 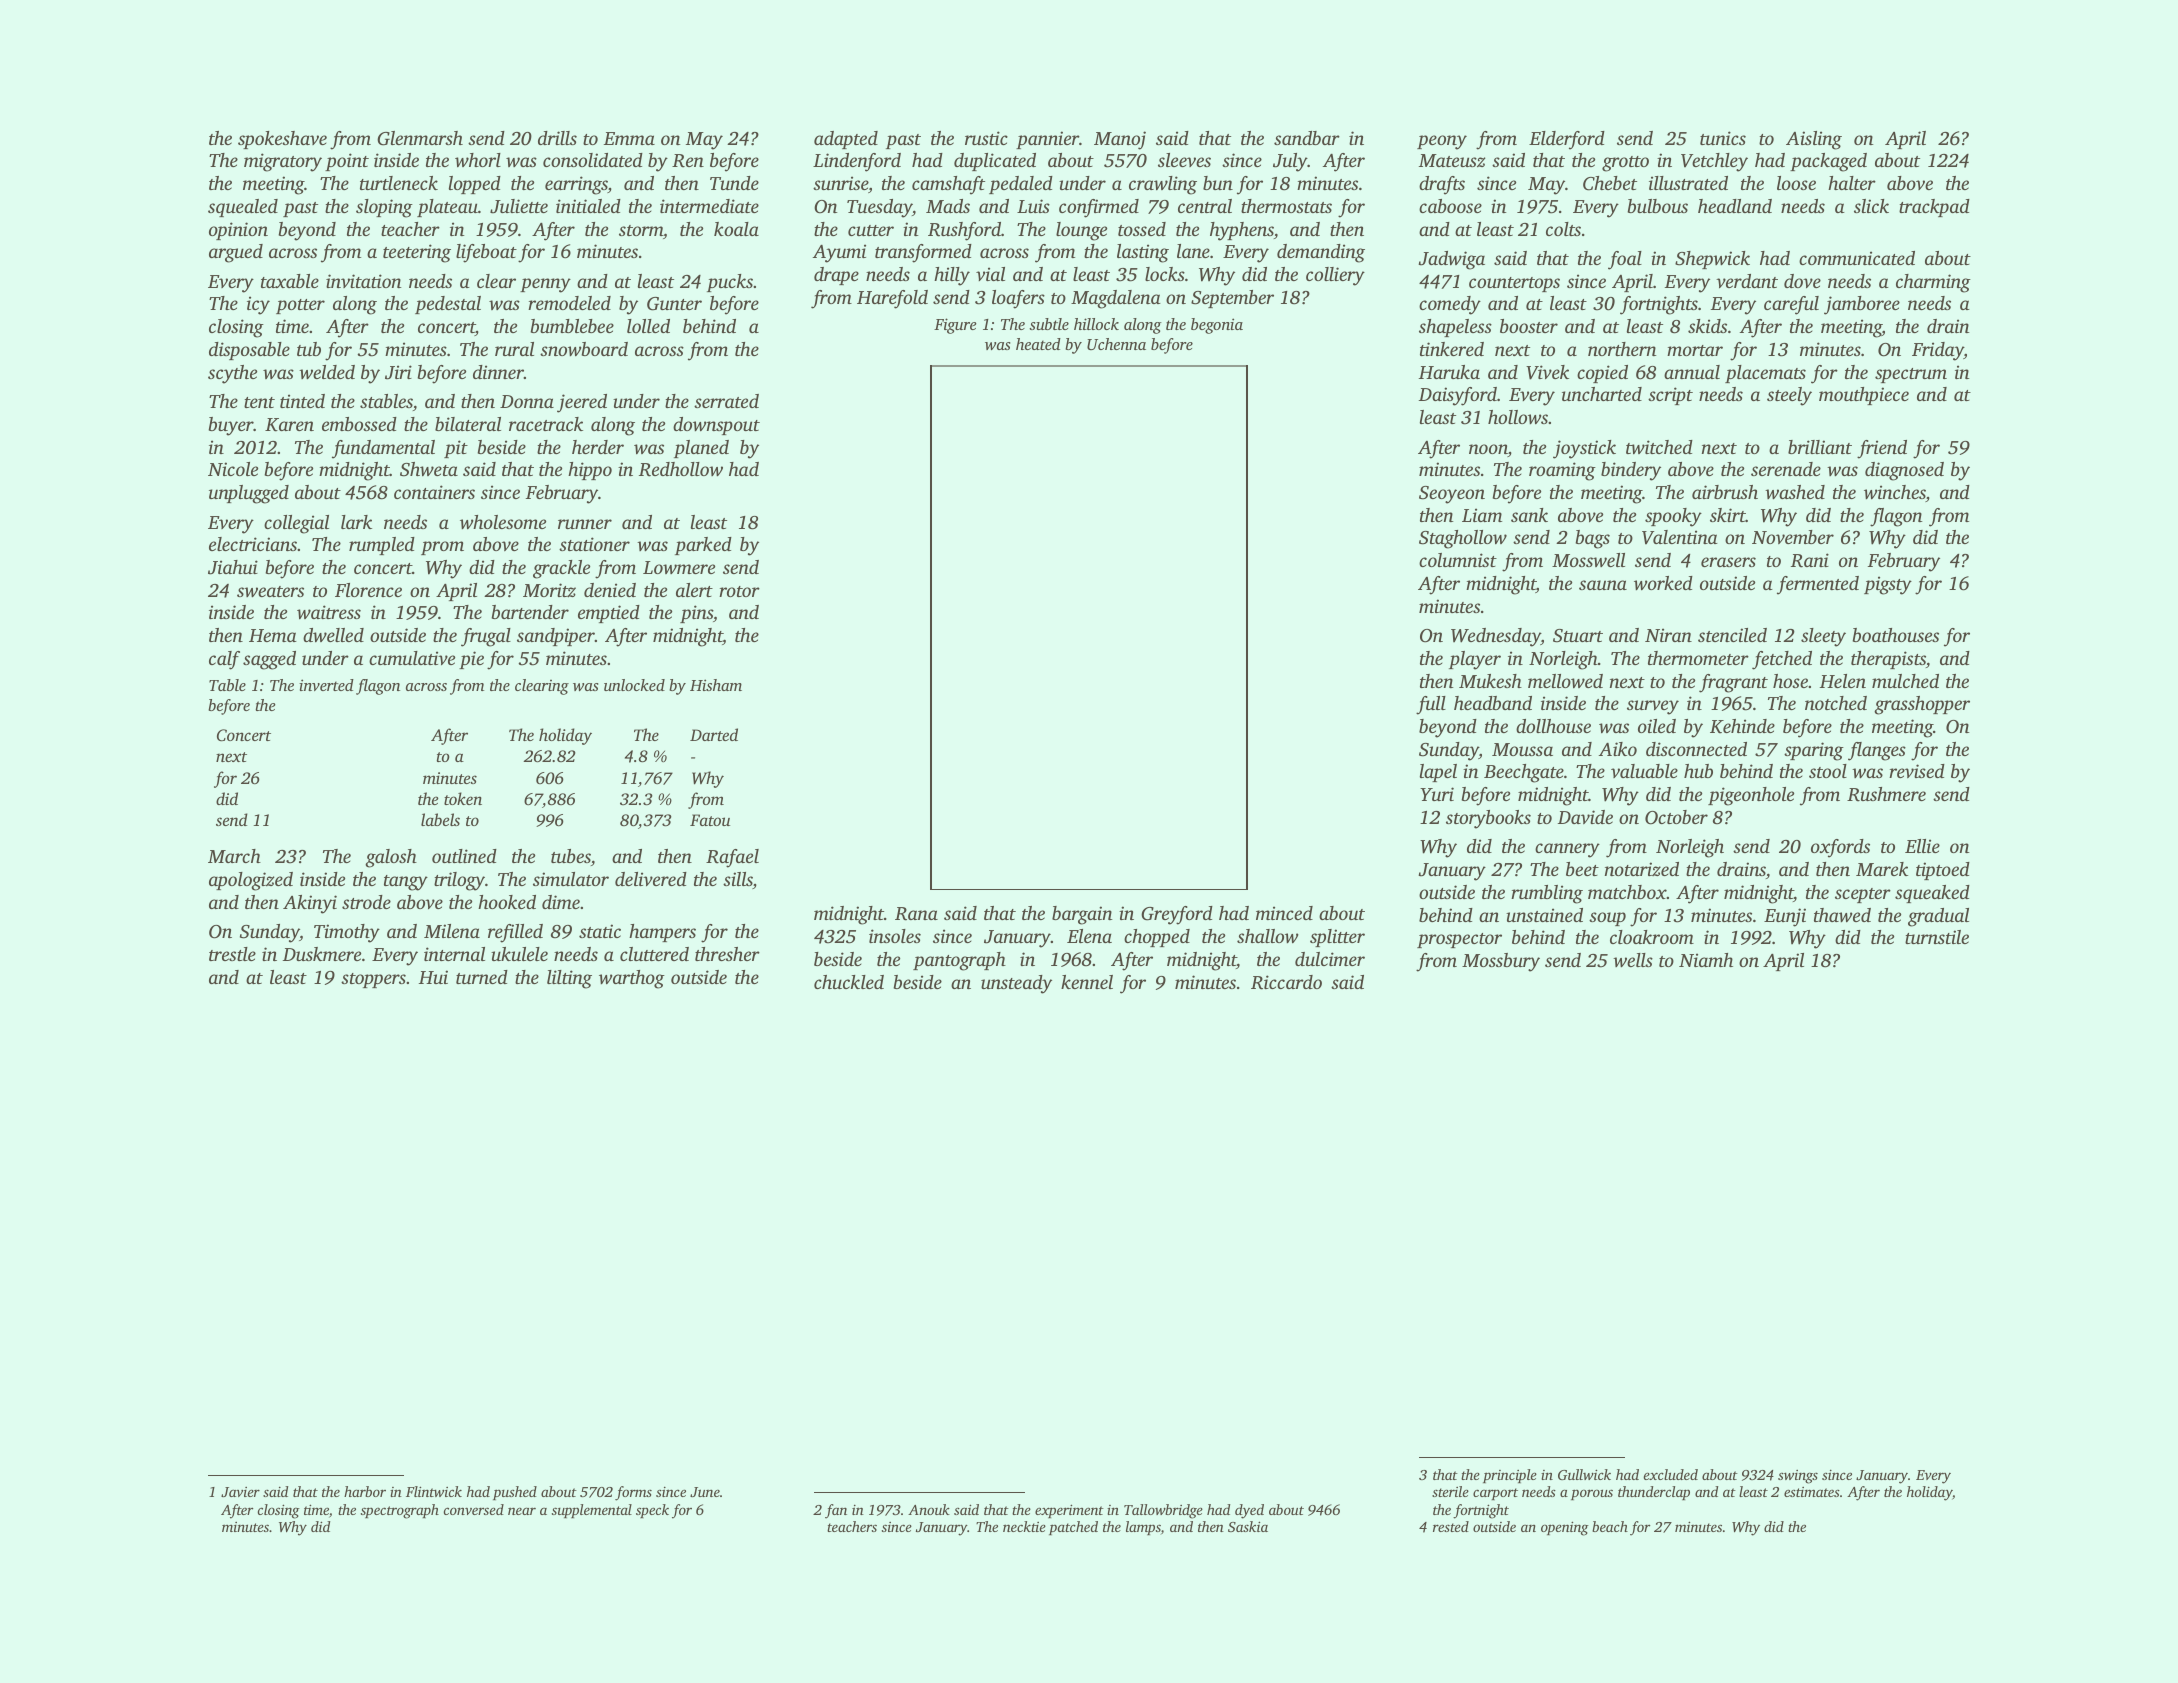 I want to click on Aisling, so click(x=1814, y=140).
